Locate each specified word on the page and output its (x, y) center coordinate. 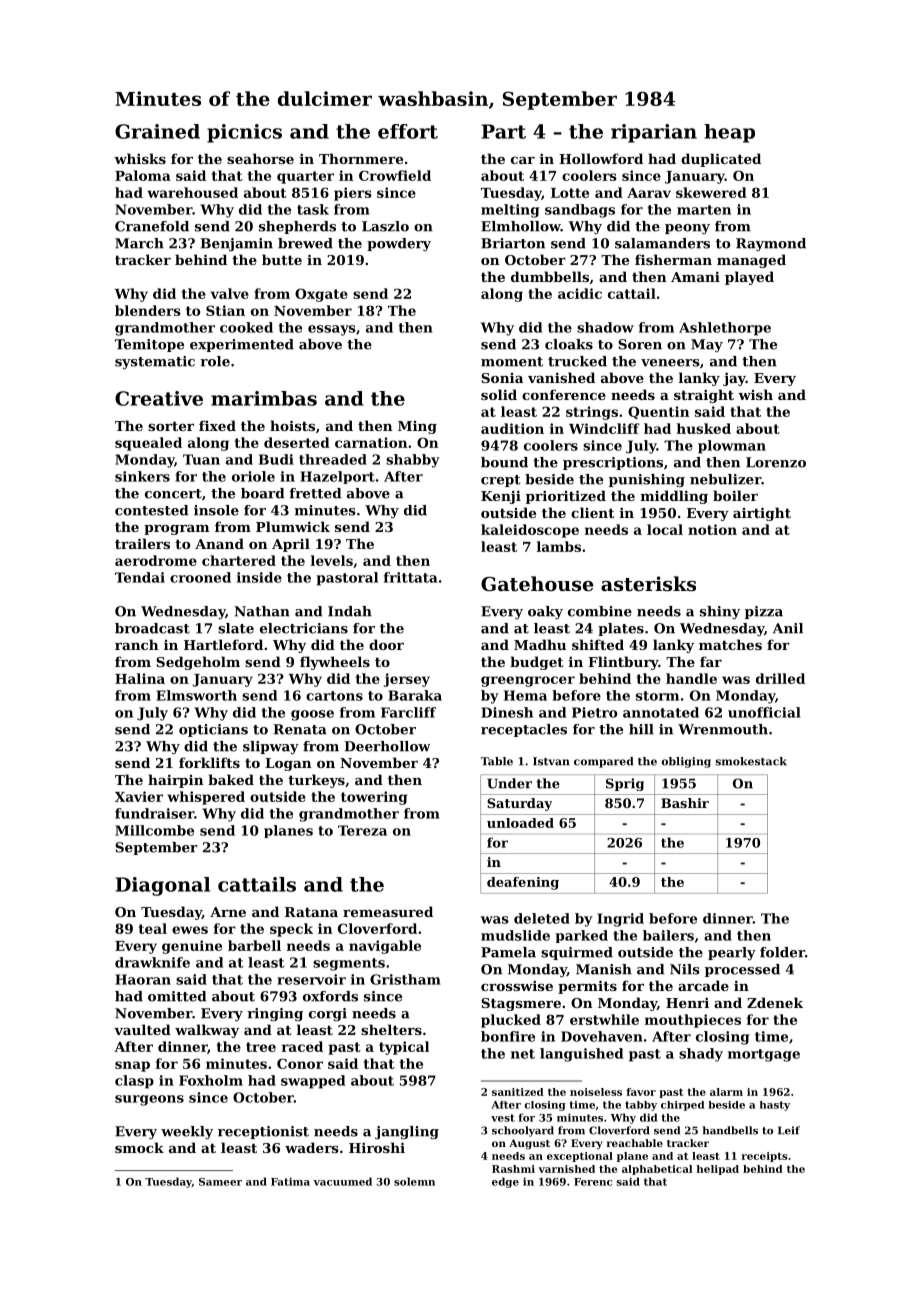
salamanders (662, 243)
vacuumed (342, 1181)
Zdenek (775, 1002)
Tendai (140, 577)
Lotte (570, 193)
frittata (410, 577)
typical (404, 1048)
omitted (177, 996)
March (139, 243)
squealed (148, 444)
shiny (720, 612)
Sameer (220, 1182)
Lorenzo (776, 462)
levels (332, 560)
